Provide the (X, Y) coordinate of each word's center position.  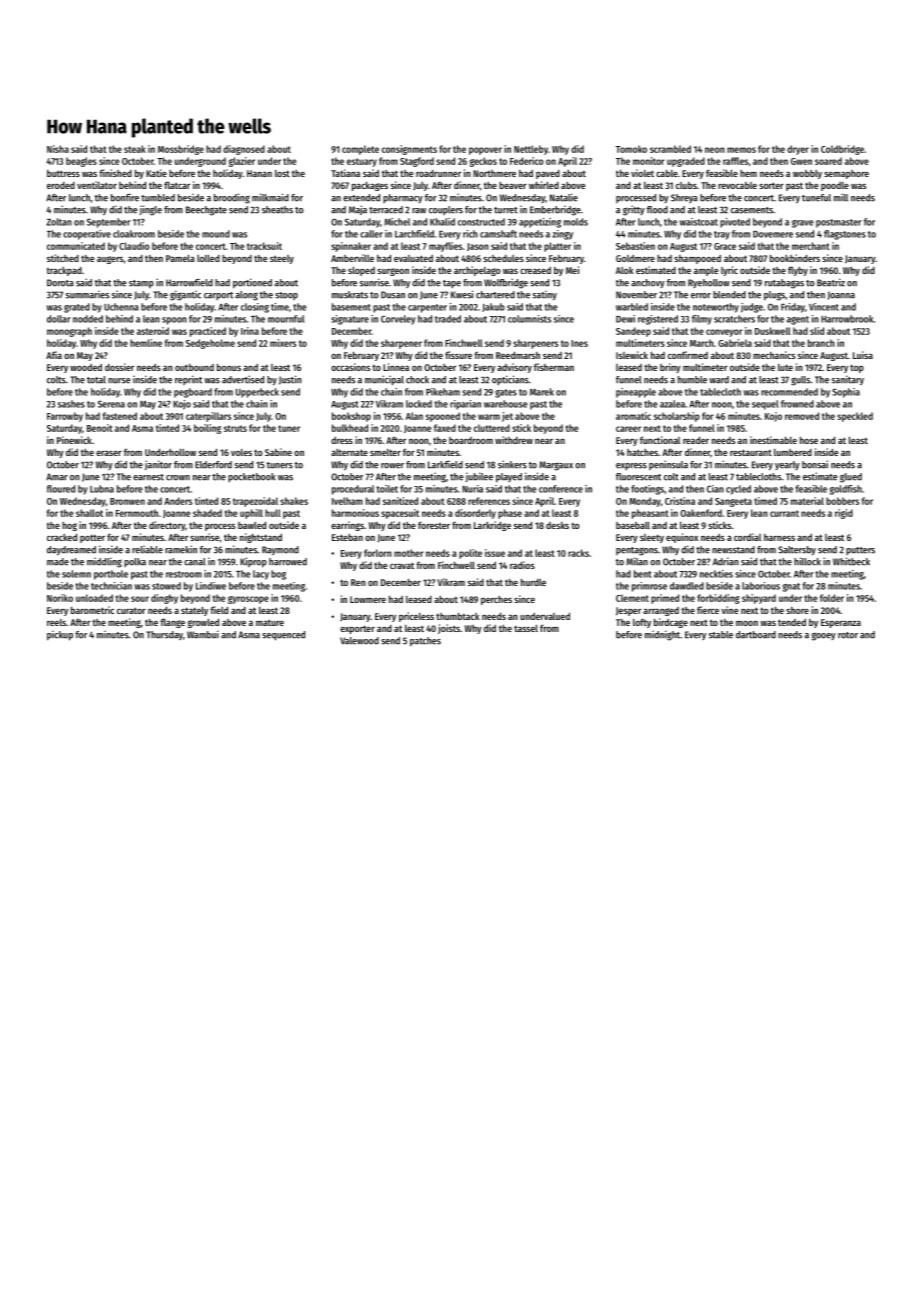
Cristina (680, 501)
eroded (61, 185)
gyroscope (248, 600)
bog (278, 575)
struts (235, 428)
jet (507, 417)
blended (729, 295)
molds (576, 222)
